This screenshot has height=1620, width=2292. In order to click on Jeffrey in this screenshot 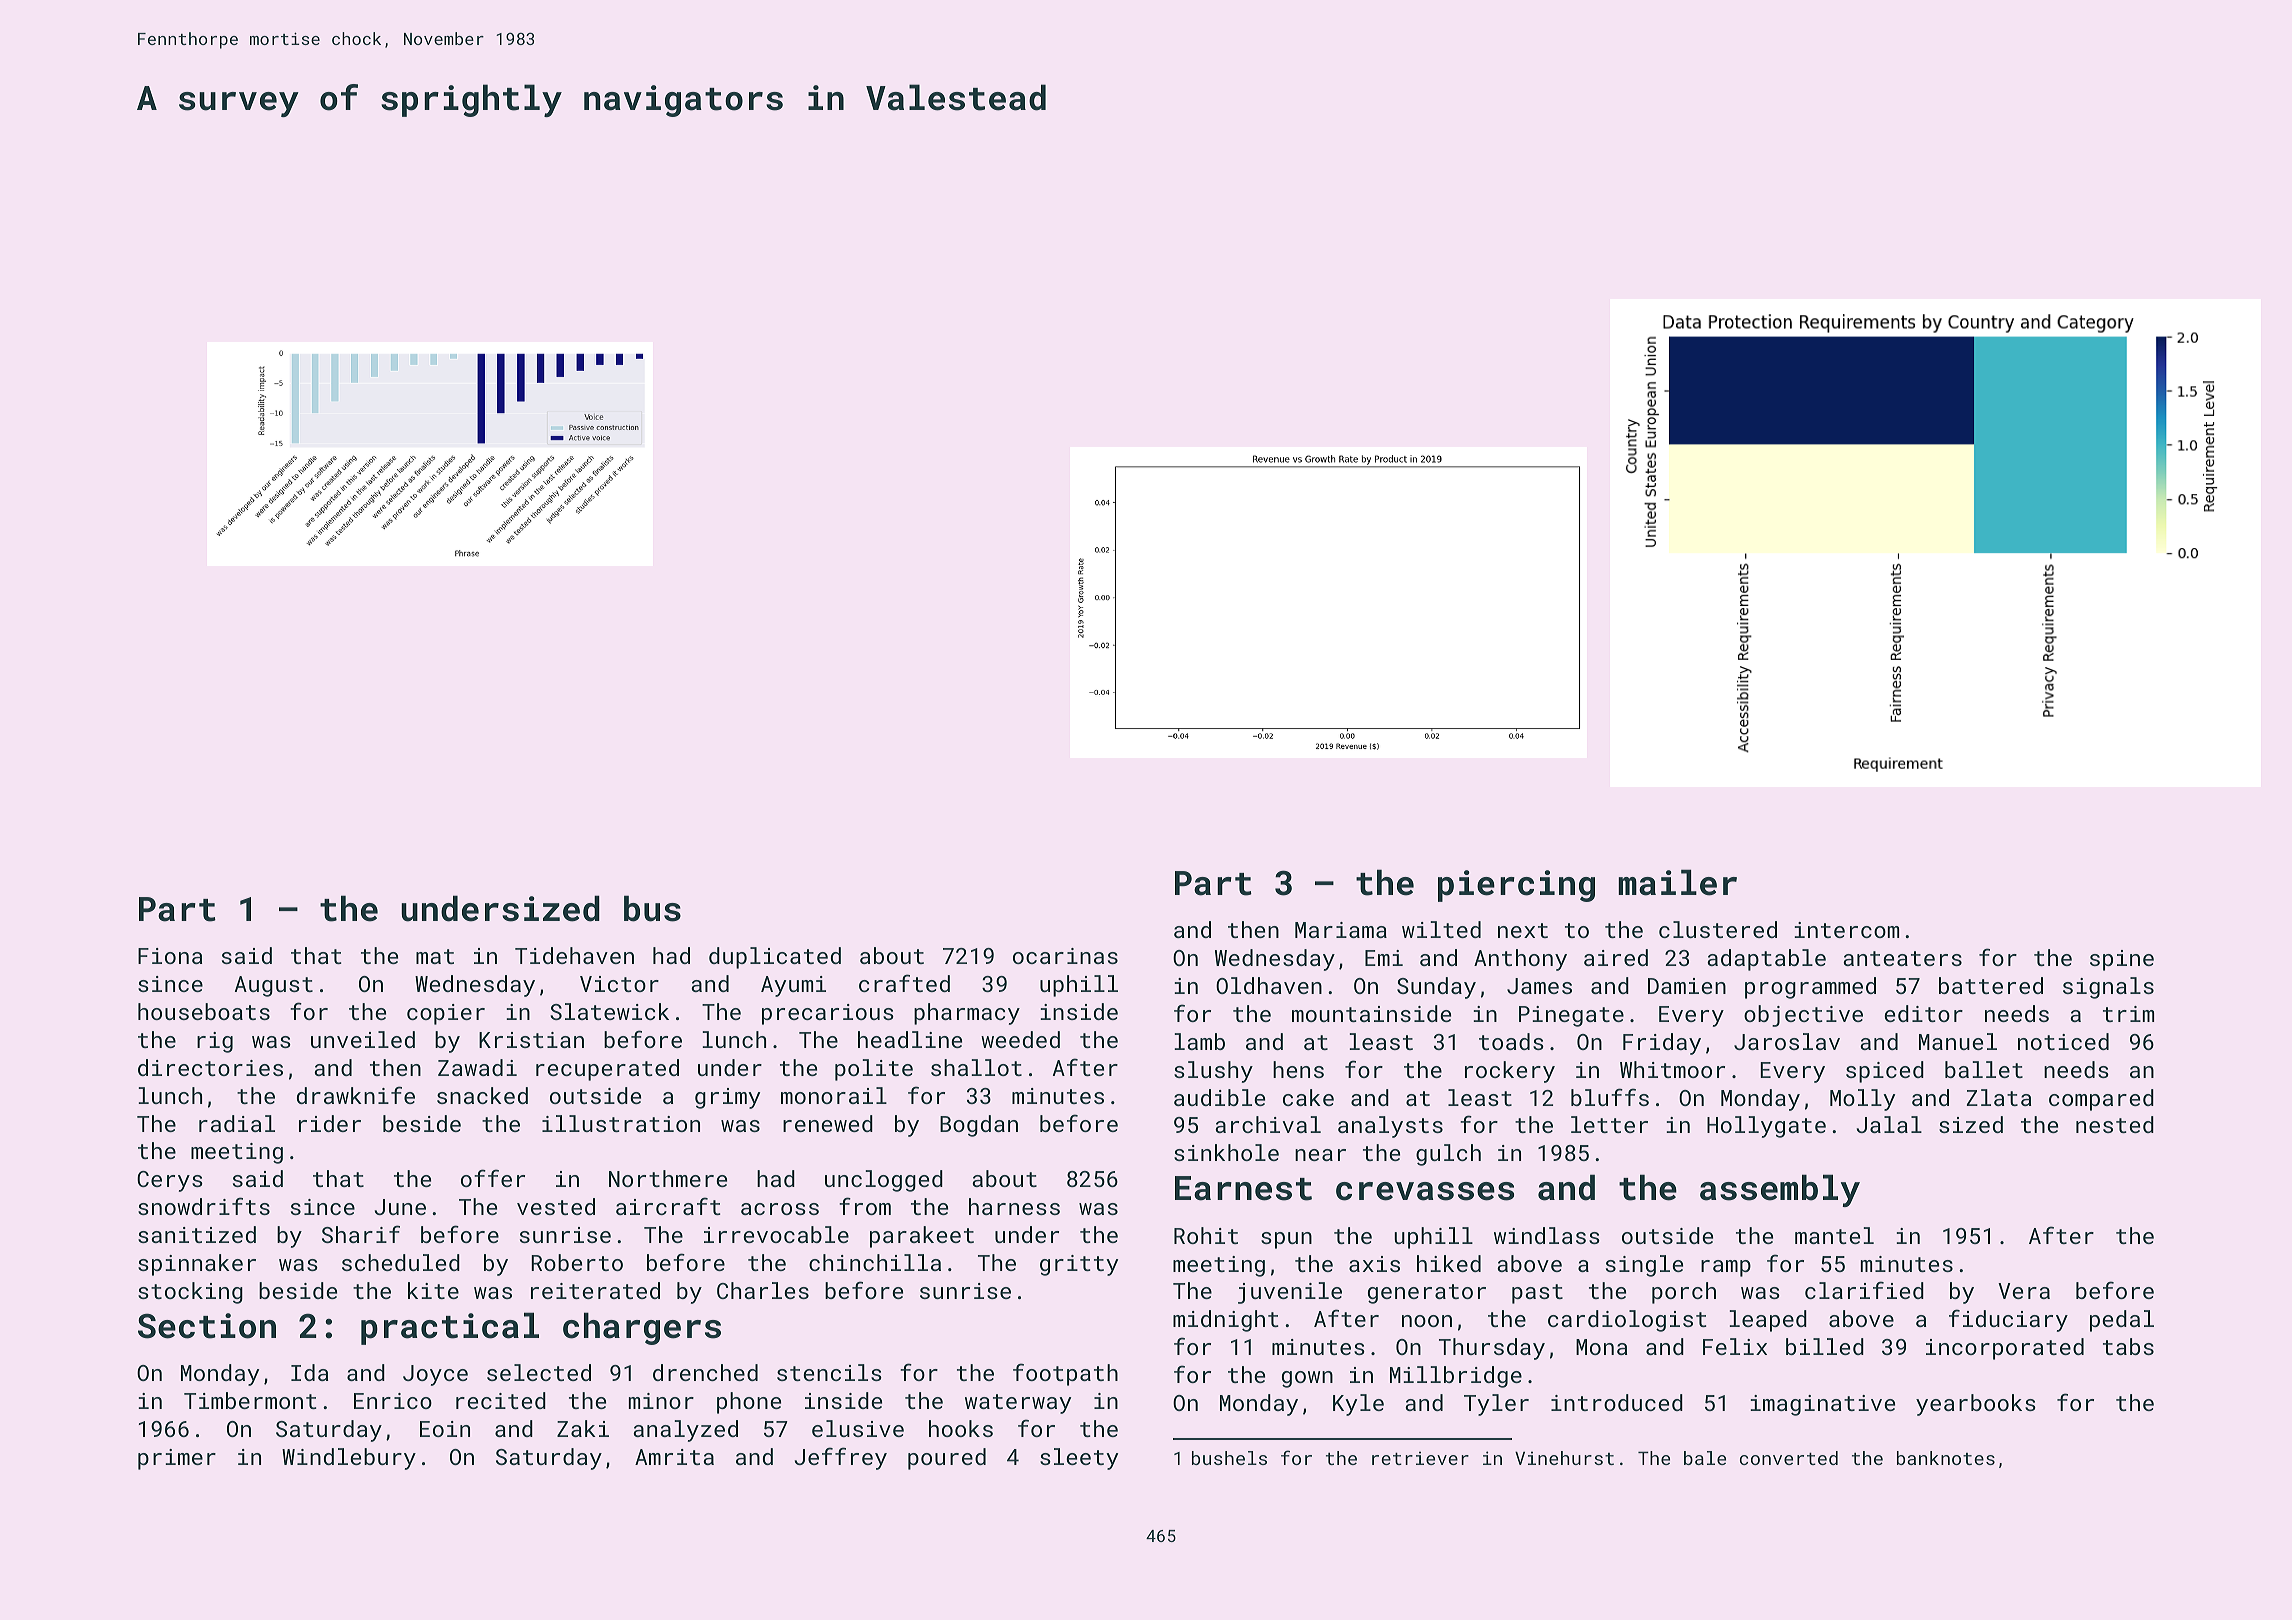, I will do `click(841, 1458)`.
